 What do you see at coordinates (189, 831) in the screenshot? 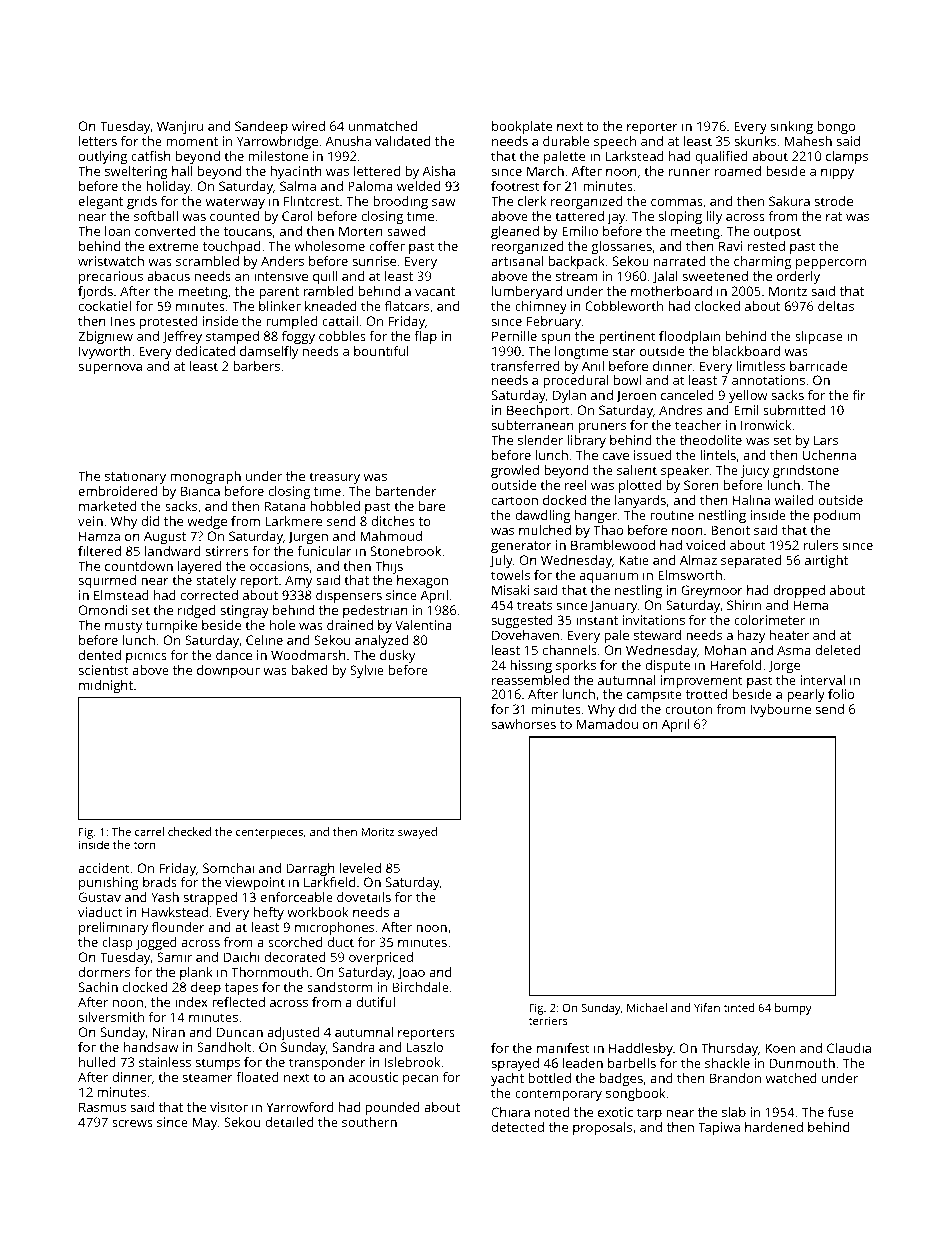
I see `checked` at bounding box center [189, 831].
